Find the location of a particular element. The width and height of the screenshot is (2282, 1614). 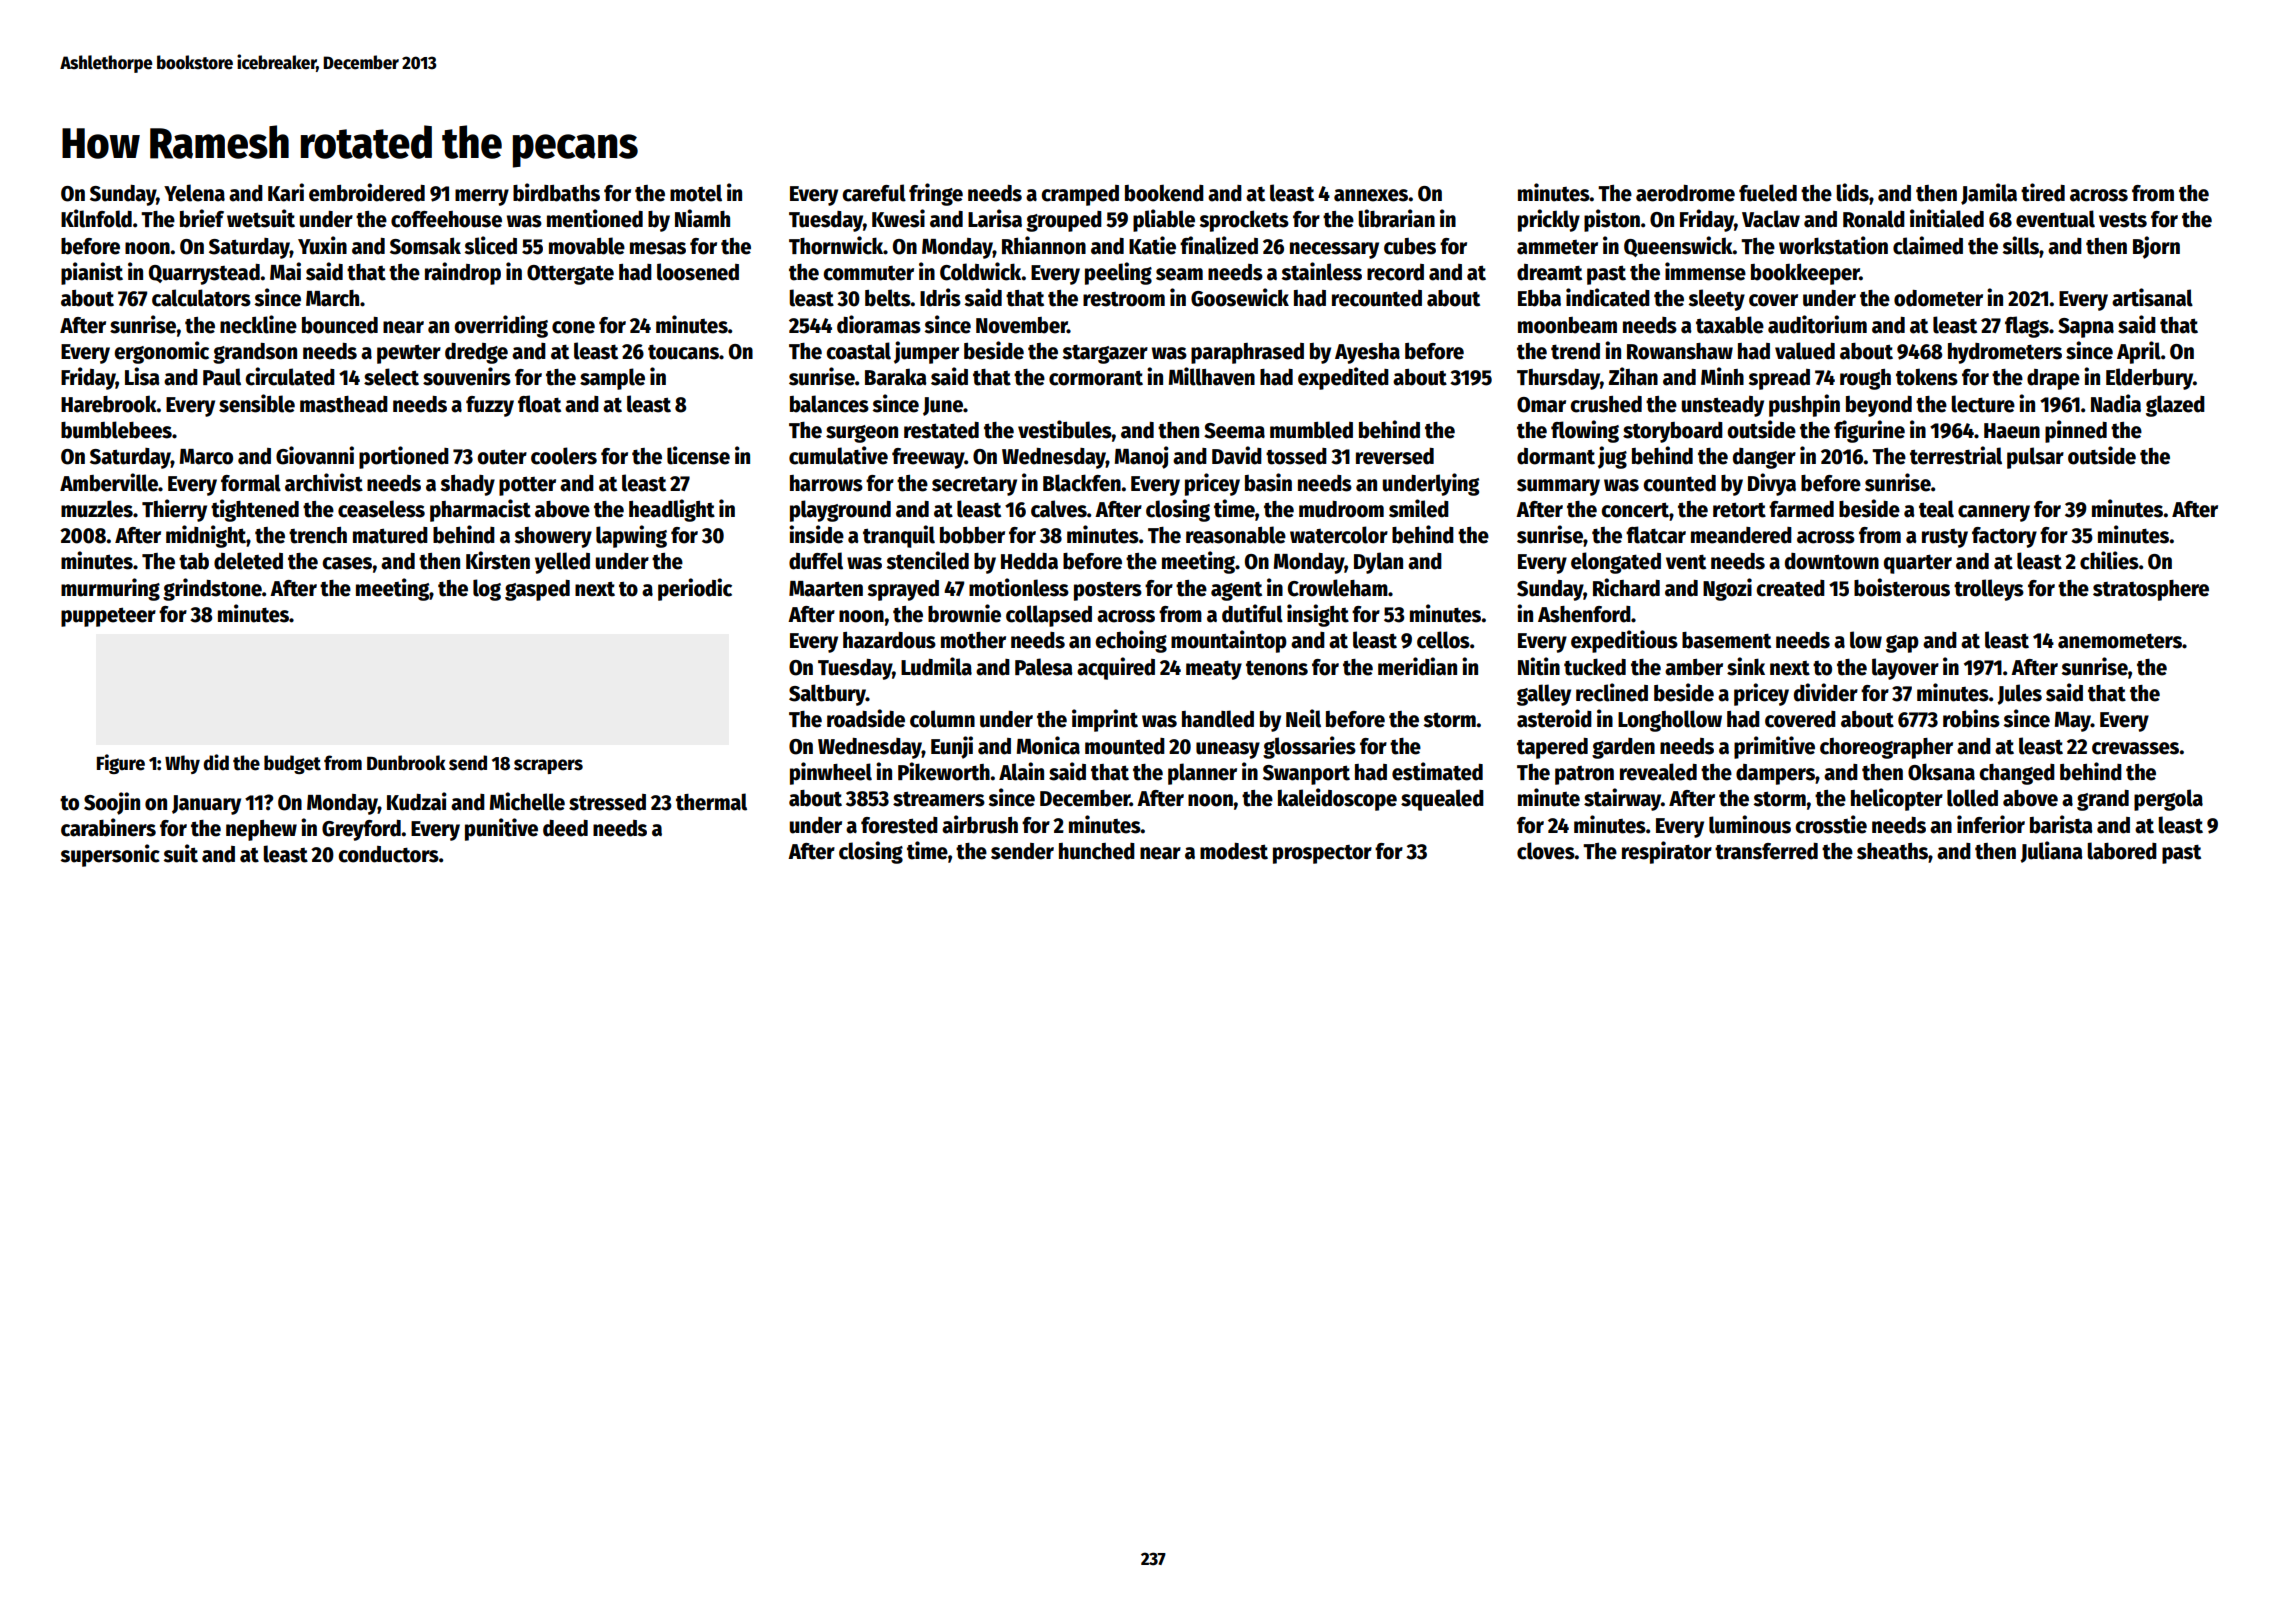

puppeteer is located at coordinates (108, 617).
